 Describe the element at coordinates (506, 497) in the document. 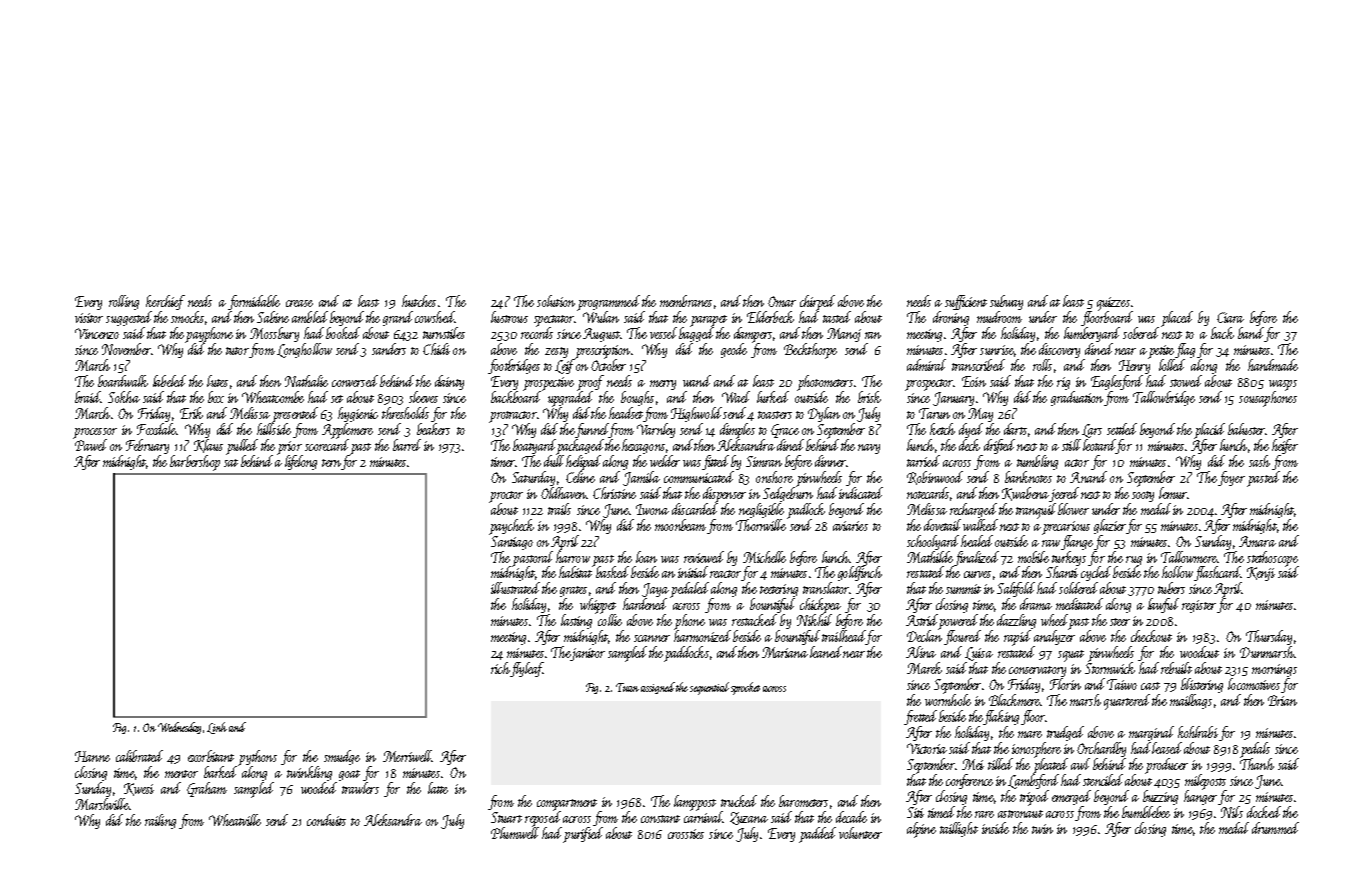

I see `proctor` at that location.
